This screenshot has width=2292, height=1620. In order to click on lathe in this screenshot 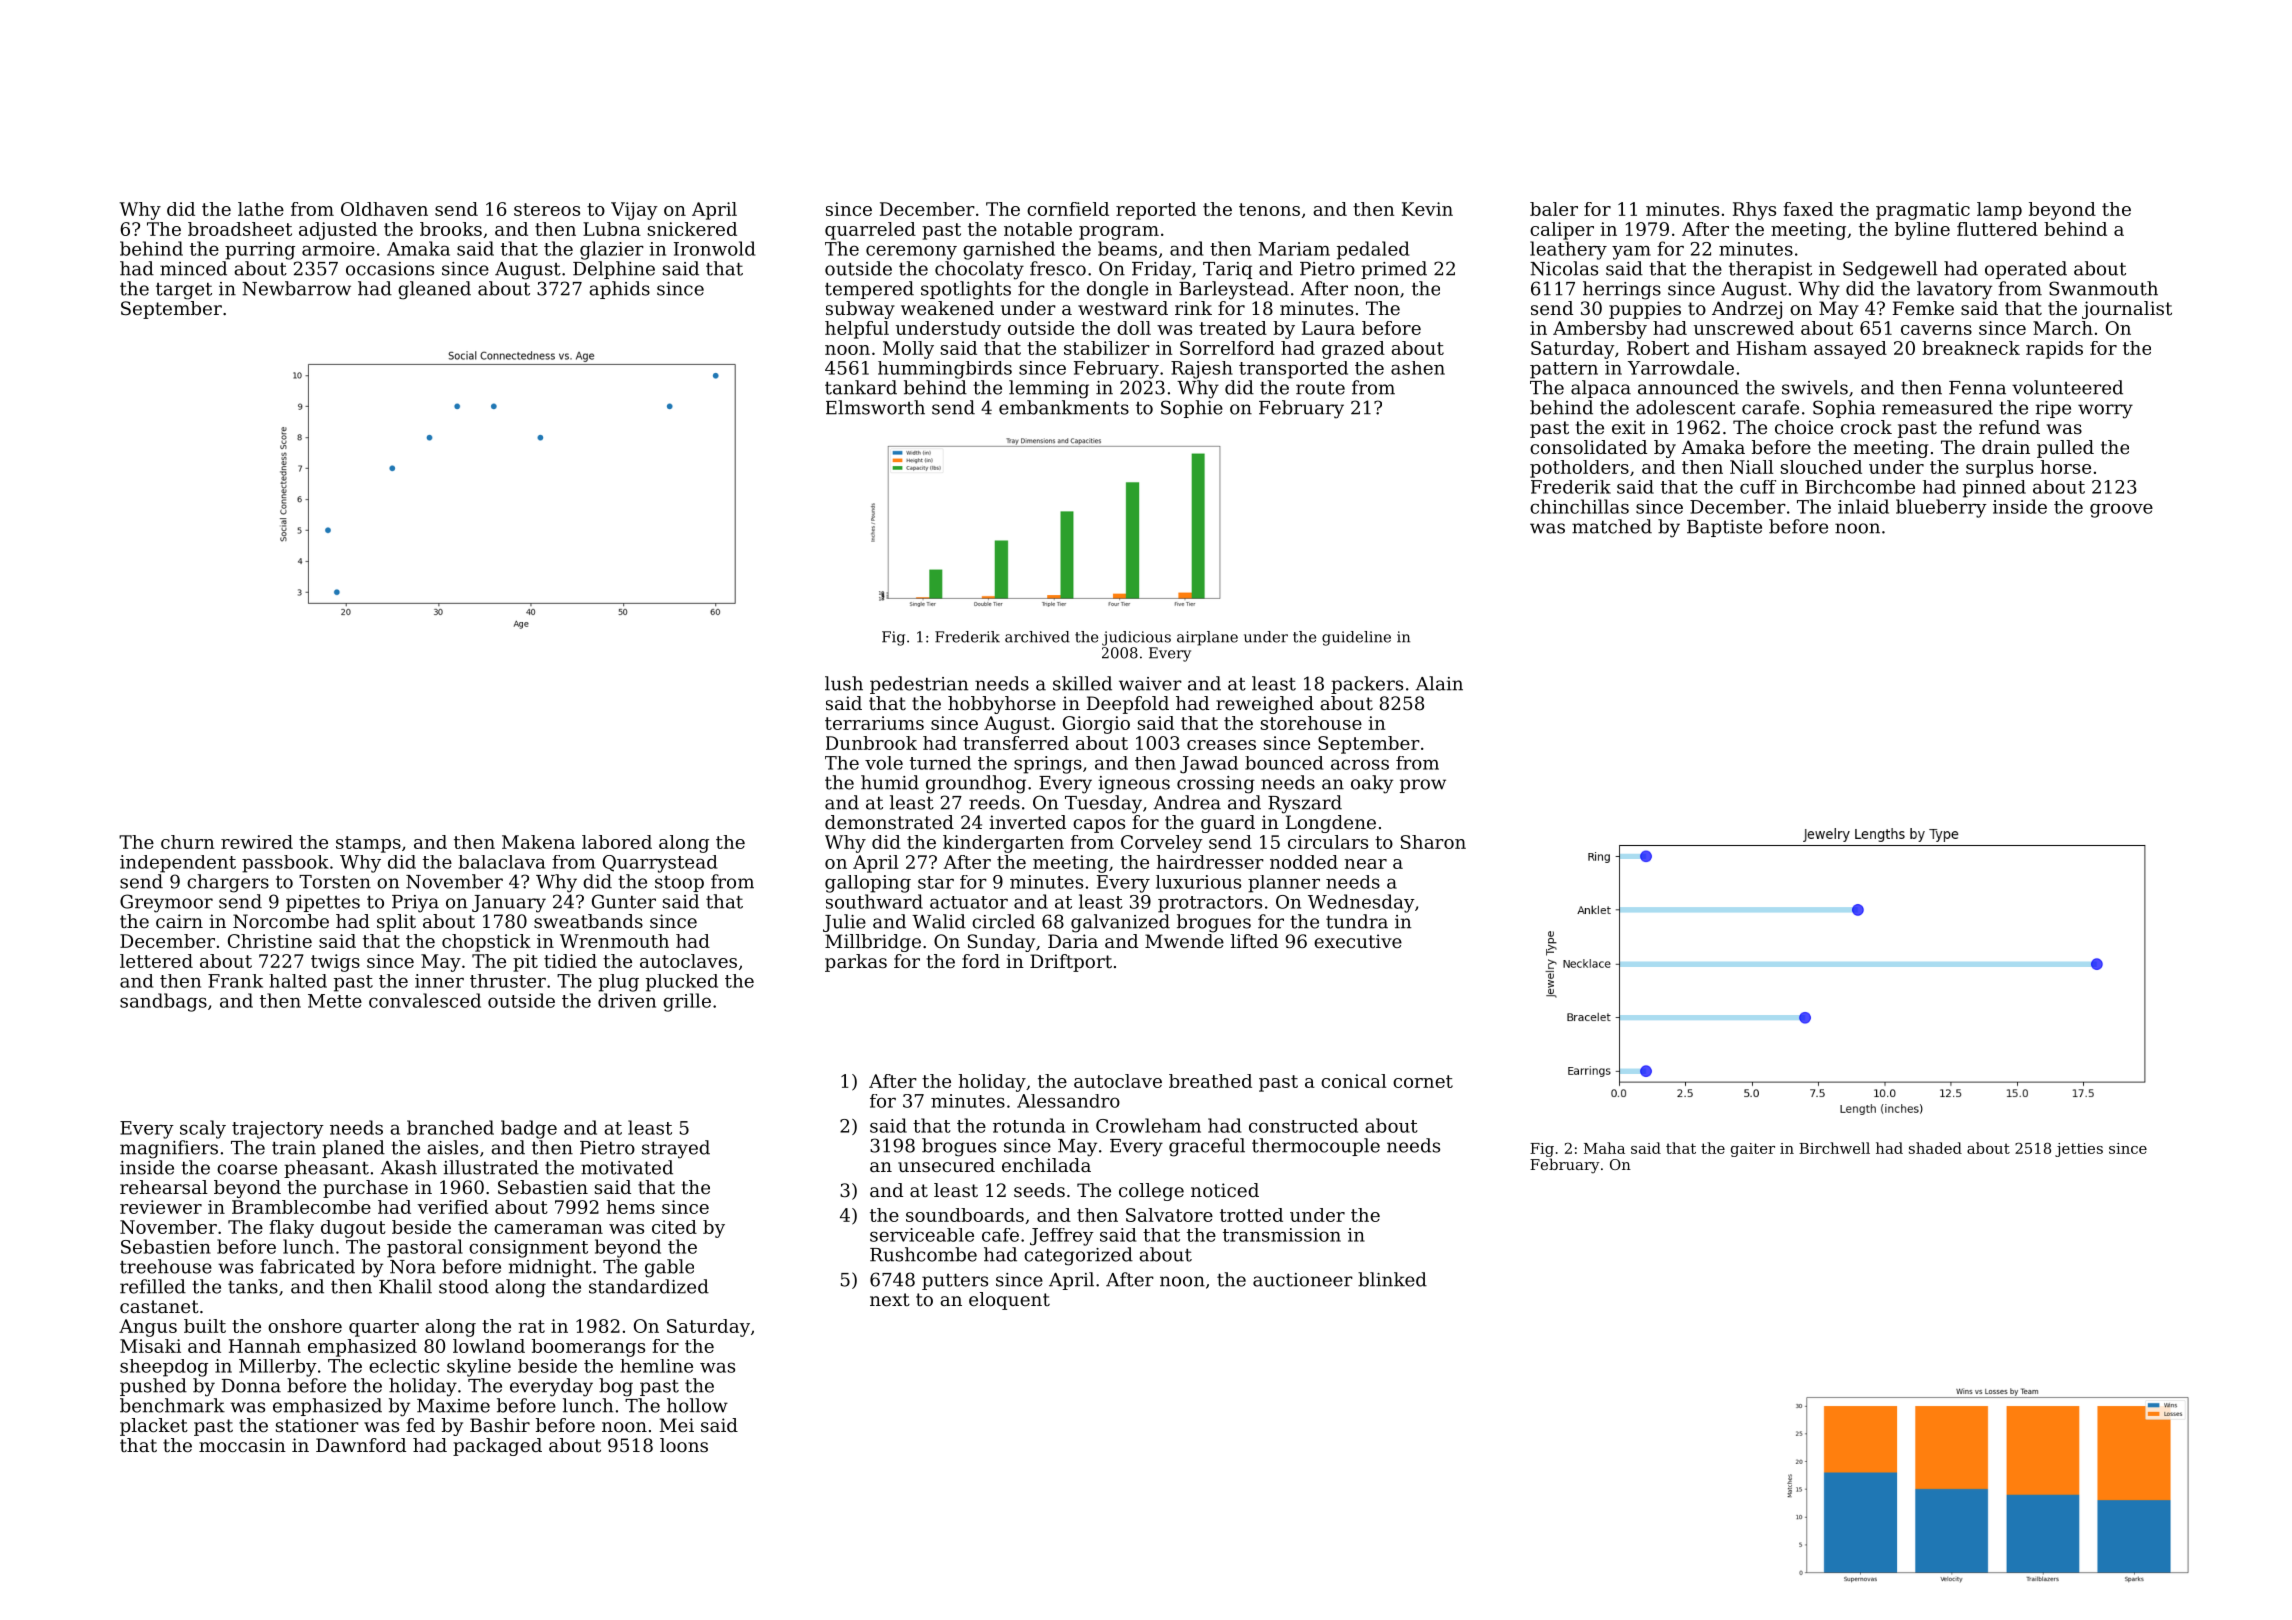, I will do `click(261, 209)`.
